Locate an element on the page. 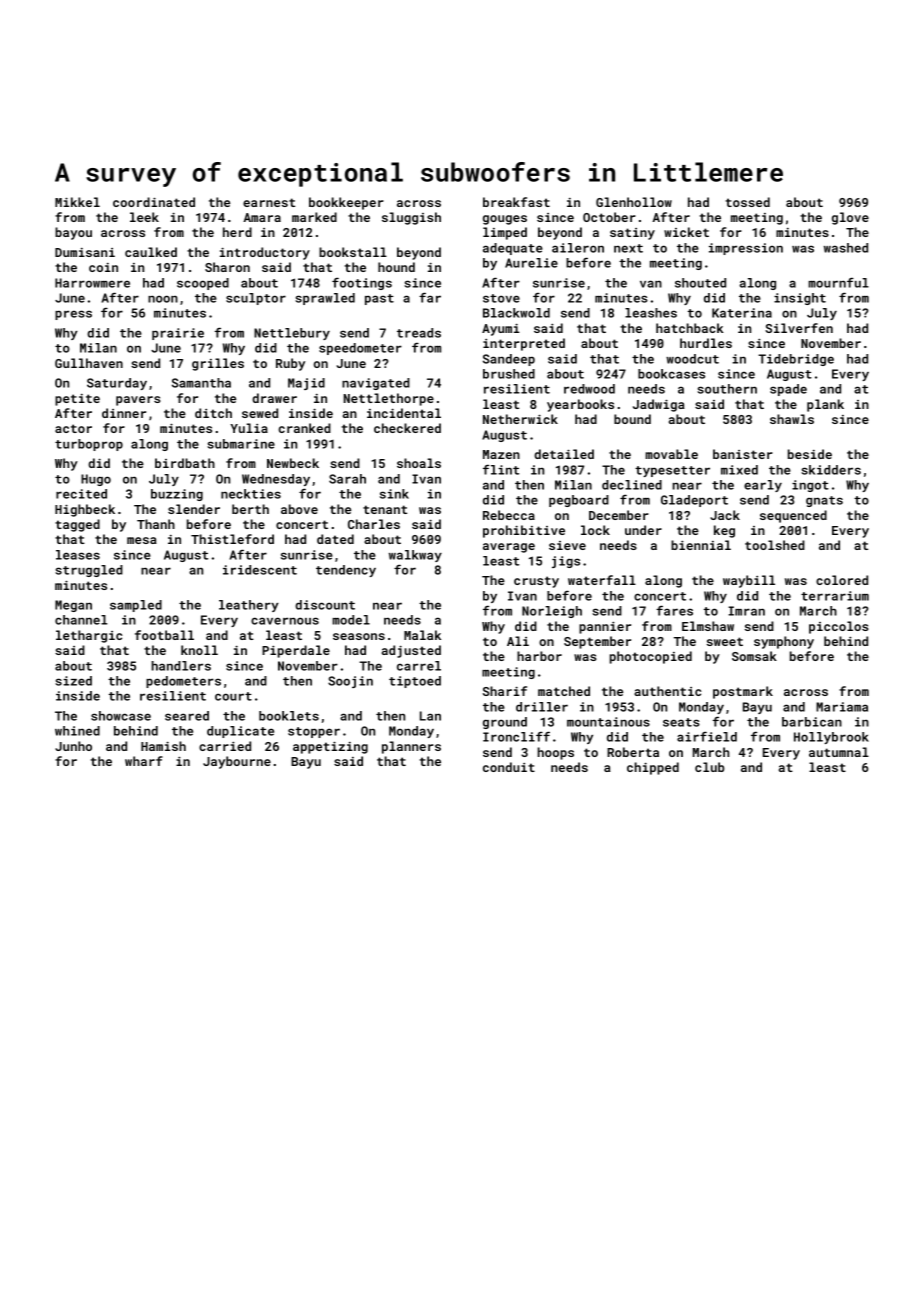 This image has height=1311, width=924. Jaybourne is located at coordinates (237, 762).
